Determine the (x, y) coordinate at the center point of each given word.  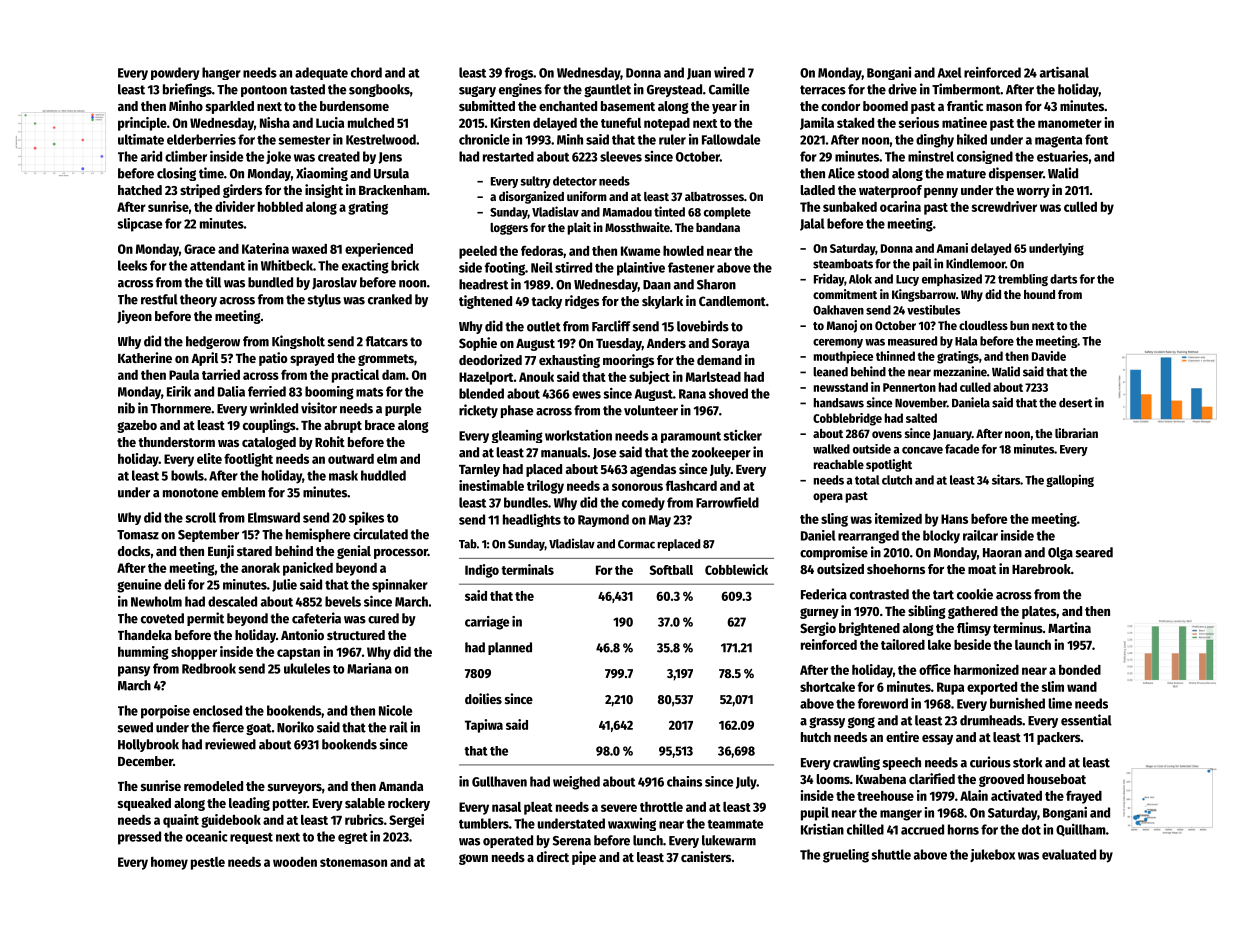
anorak (260, 568)
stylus (324, 300)
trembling (1023, 280)
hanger (221, 73)
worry (1033, 193)
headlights (532, 520)
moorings (628, 361)
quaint (181, 821)
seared (1094, 552)
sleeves (621, 156)
